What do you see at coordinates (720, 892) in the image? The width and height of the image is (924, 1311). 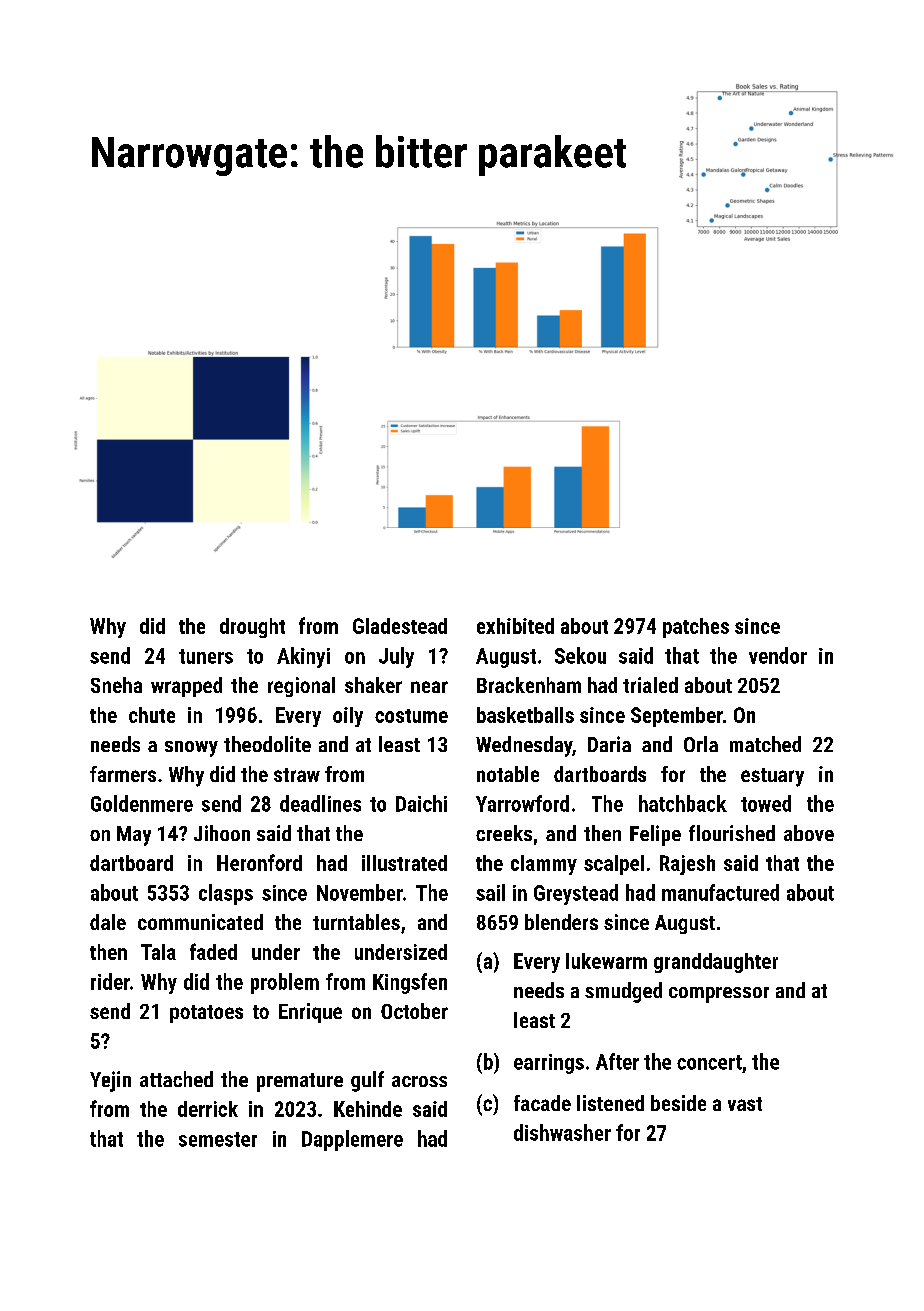 I see `manufactured` at bounding box center [720, 892].
